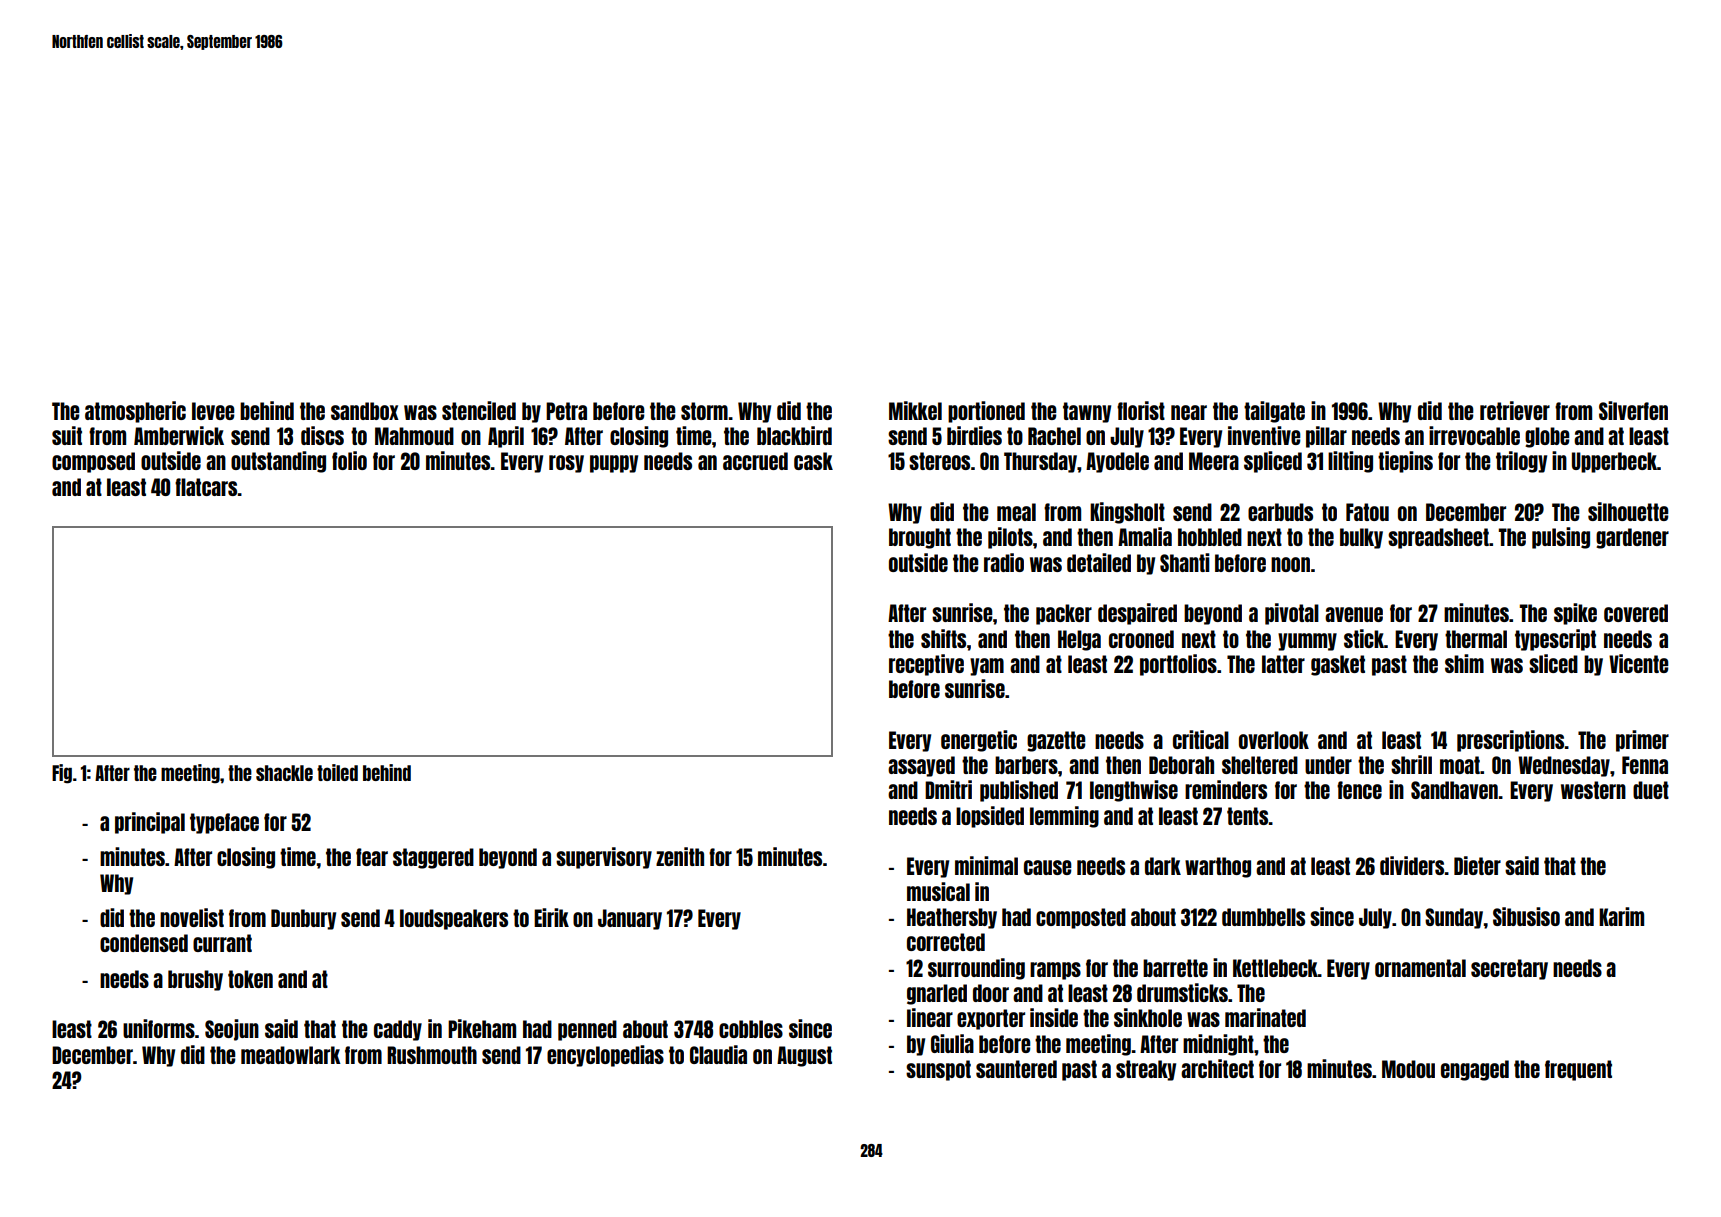 The height and width of the document is (1217, 1721). I want to click on Giulia, so click(952, 1043).
